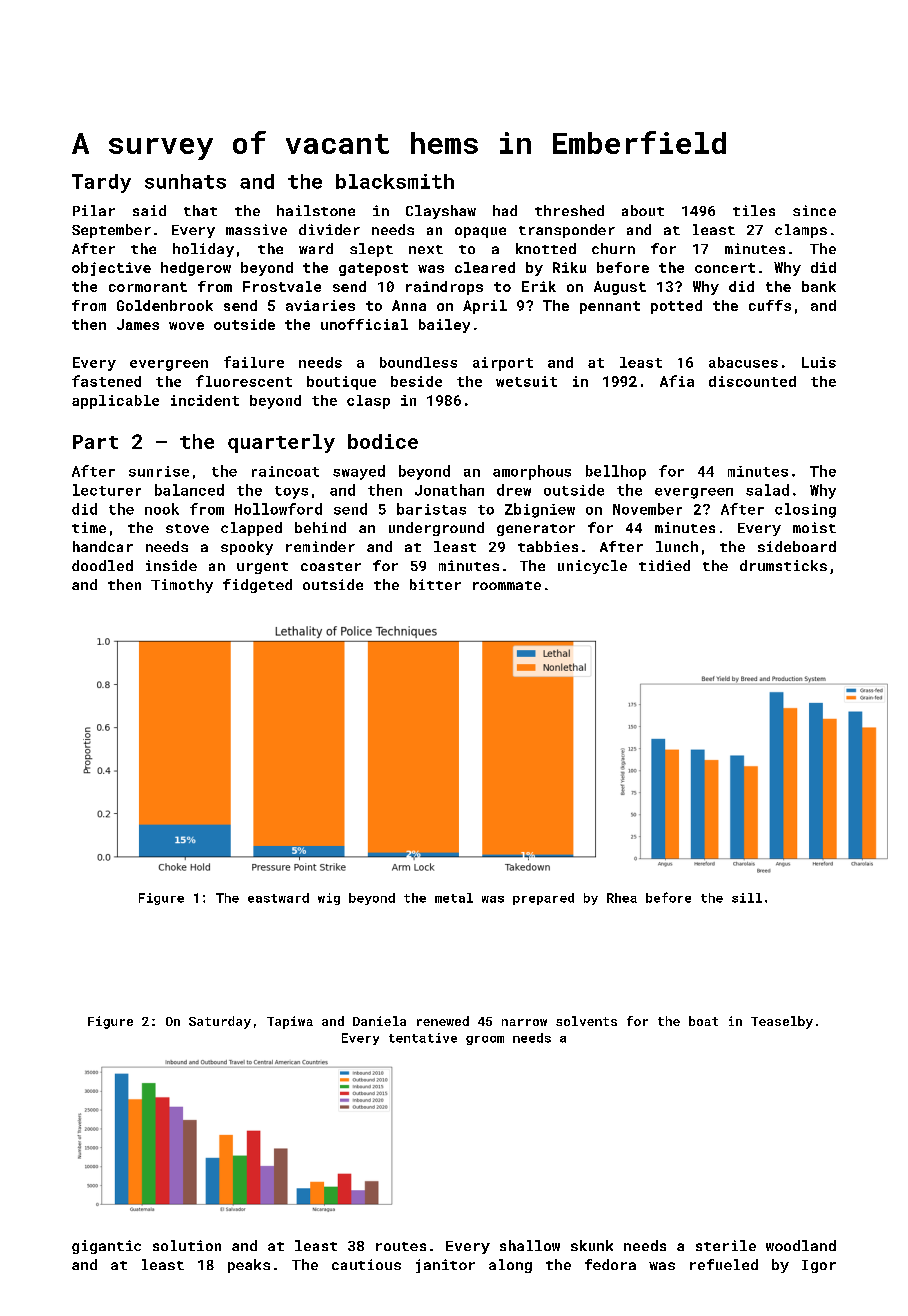  Describe the element at coordinates (507, 585) in the screenshot. I see `roommate` at that location.
